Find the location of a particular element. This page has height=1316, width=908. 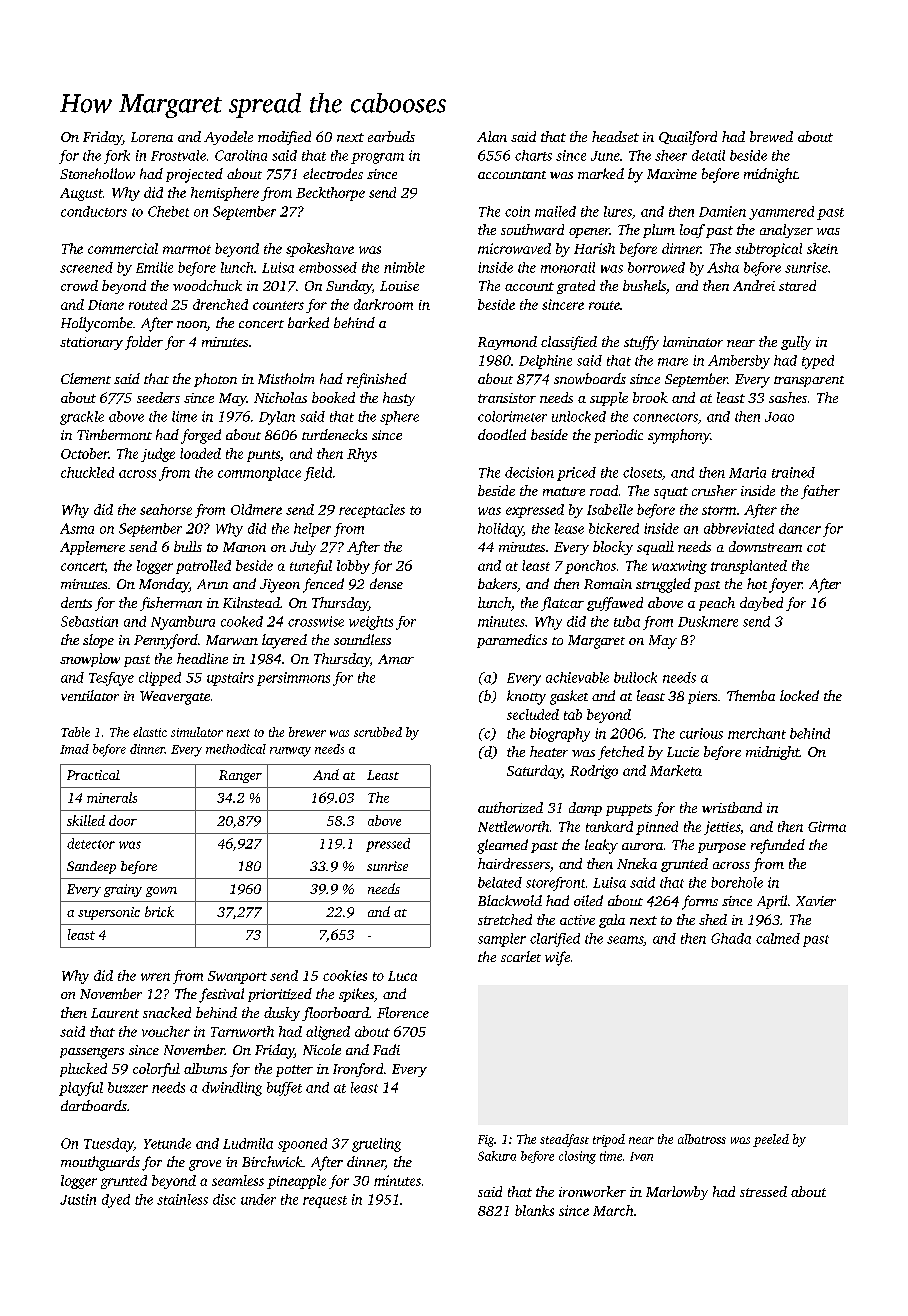

Quailford is located at coordinates (688, 138).
